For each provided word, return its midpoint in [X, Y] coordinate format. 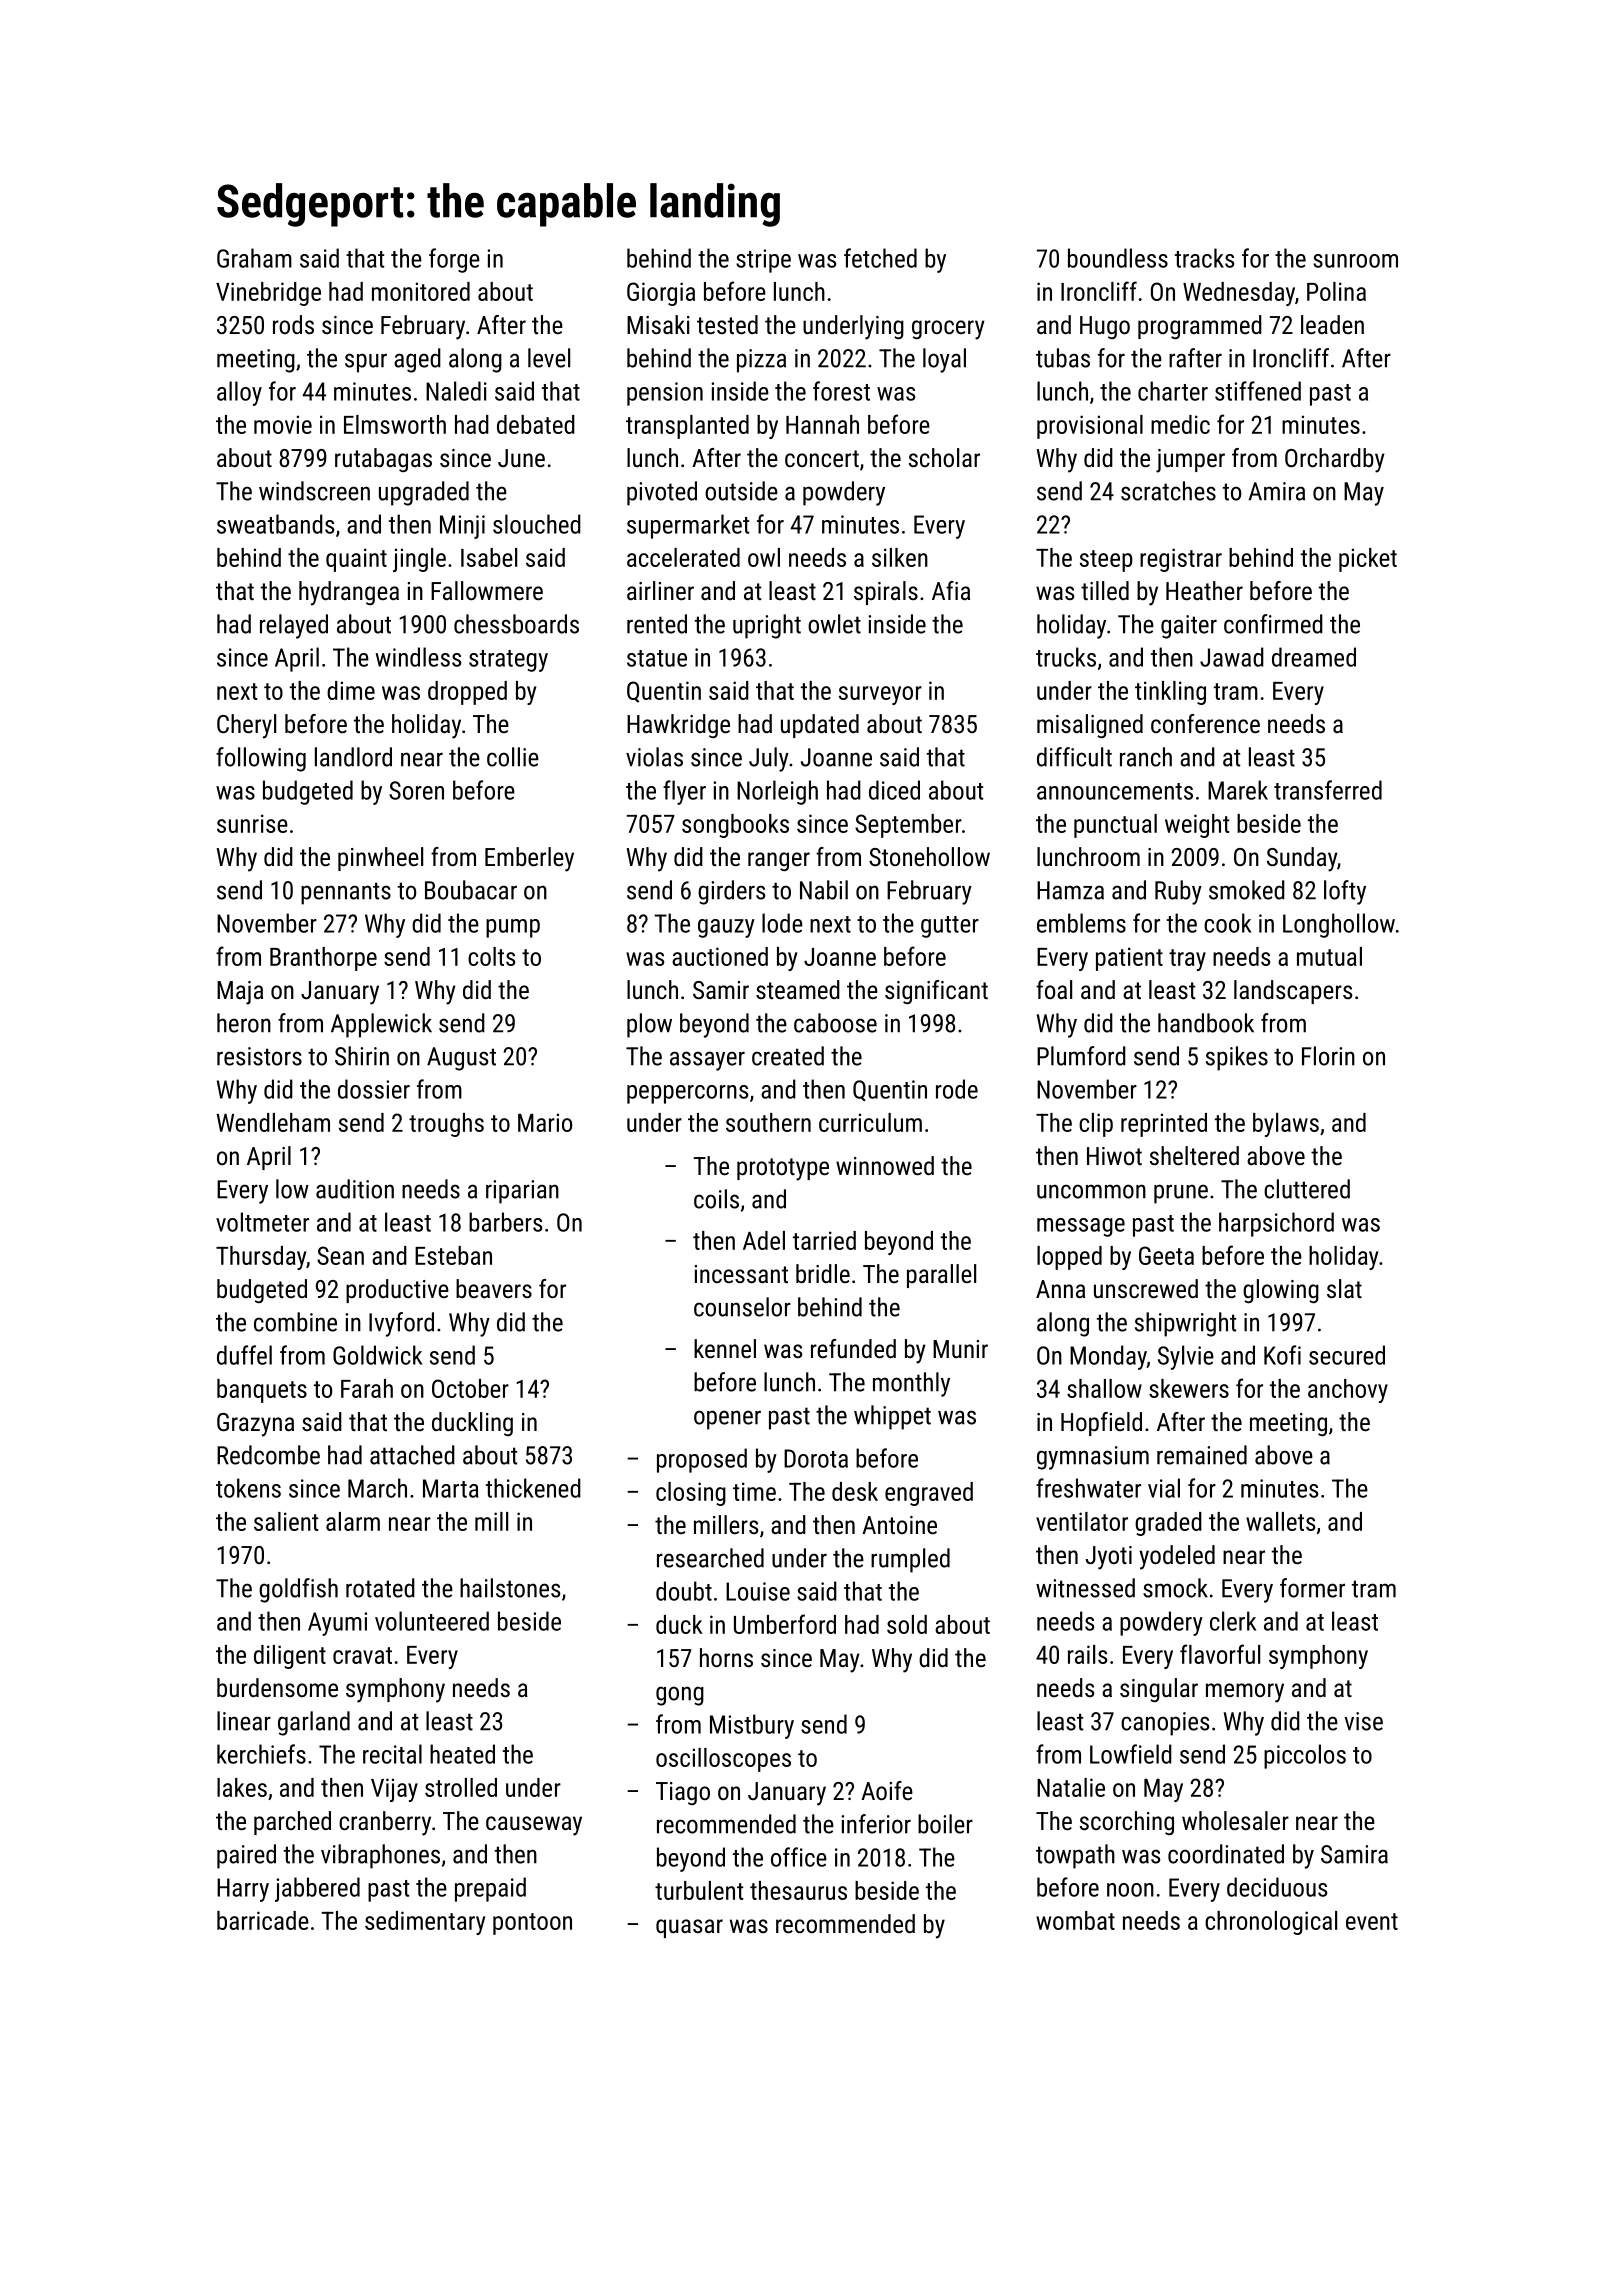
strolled [461, 1787]
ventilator [1082, 1521]
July [769, 759]
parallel [941, 1276]
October [470, 1388]
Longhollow [1339, 925]
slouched [537, 524]
